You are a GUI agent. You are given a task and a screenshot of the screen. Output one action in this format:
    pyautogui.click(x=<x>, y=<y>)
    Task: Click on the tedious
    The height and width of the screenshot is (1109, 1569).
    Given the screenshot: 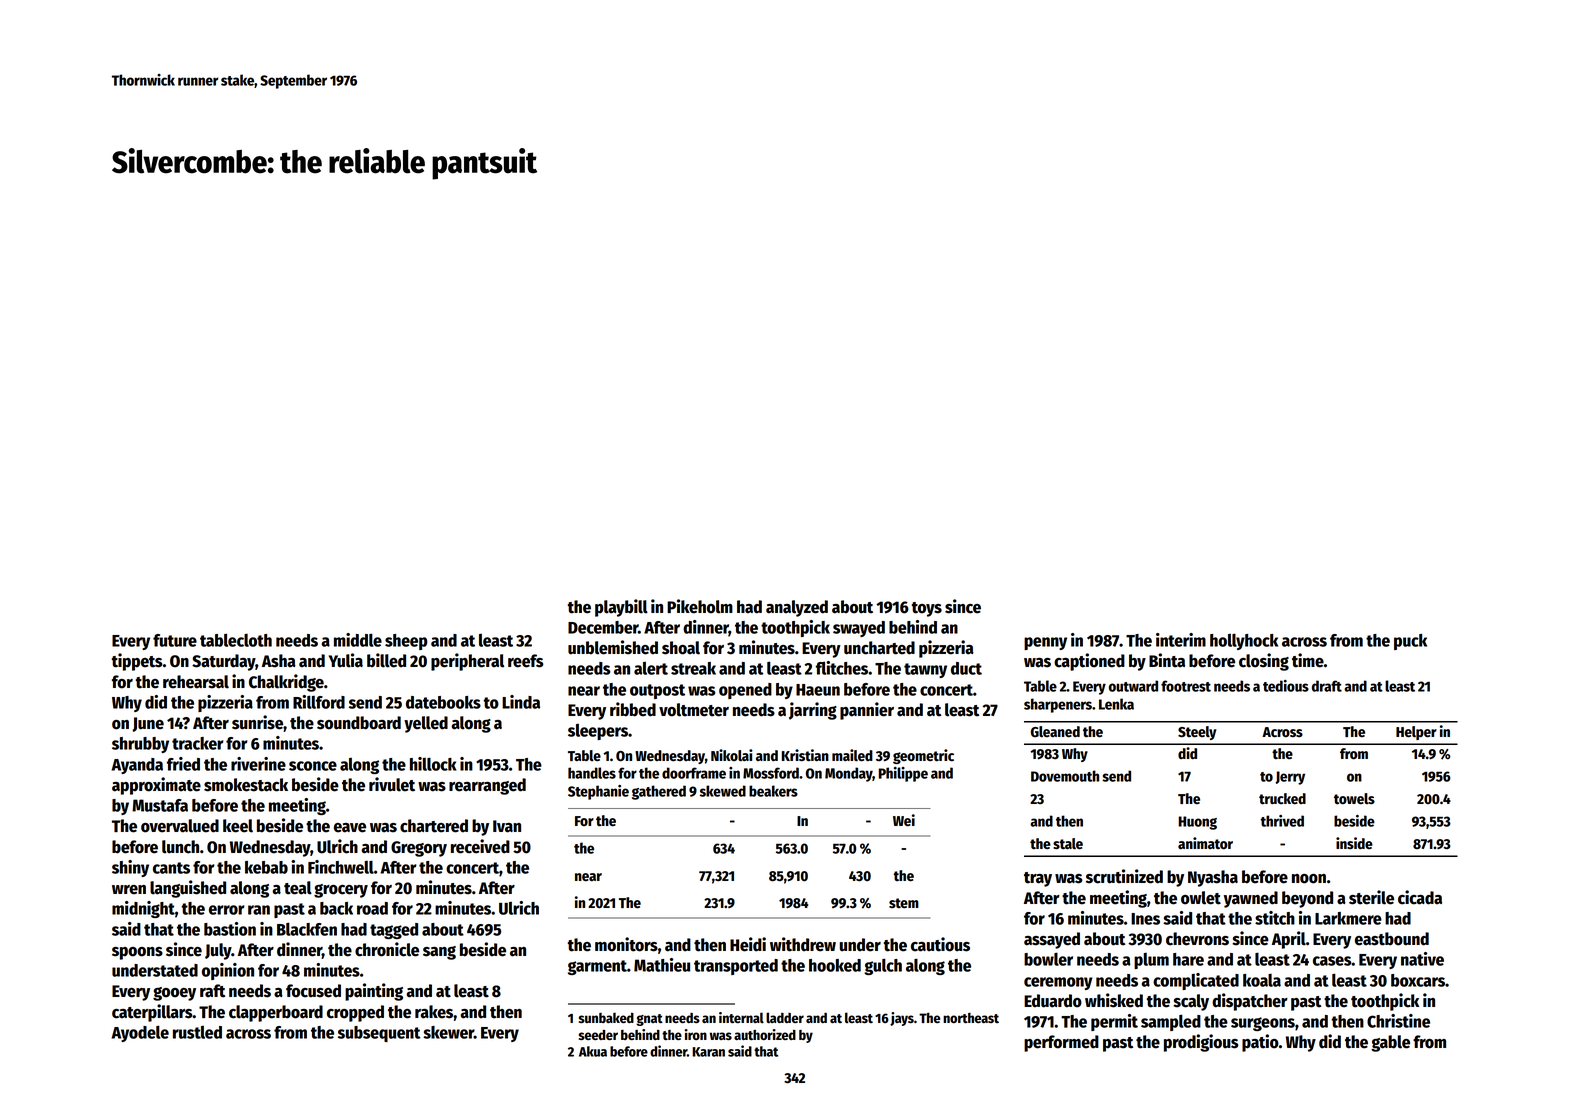 What is the action you would take?
    pyautogui.click(x=1286, y=686)
